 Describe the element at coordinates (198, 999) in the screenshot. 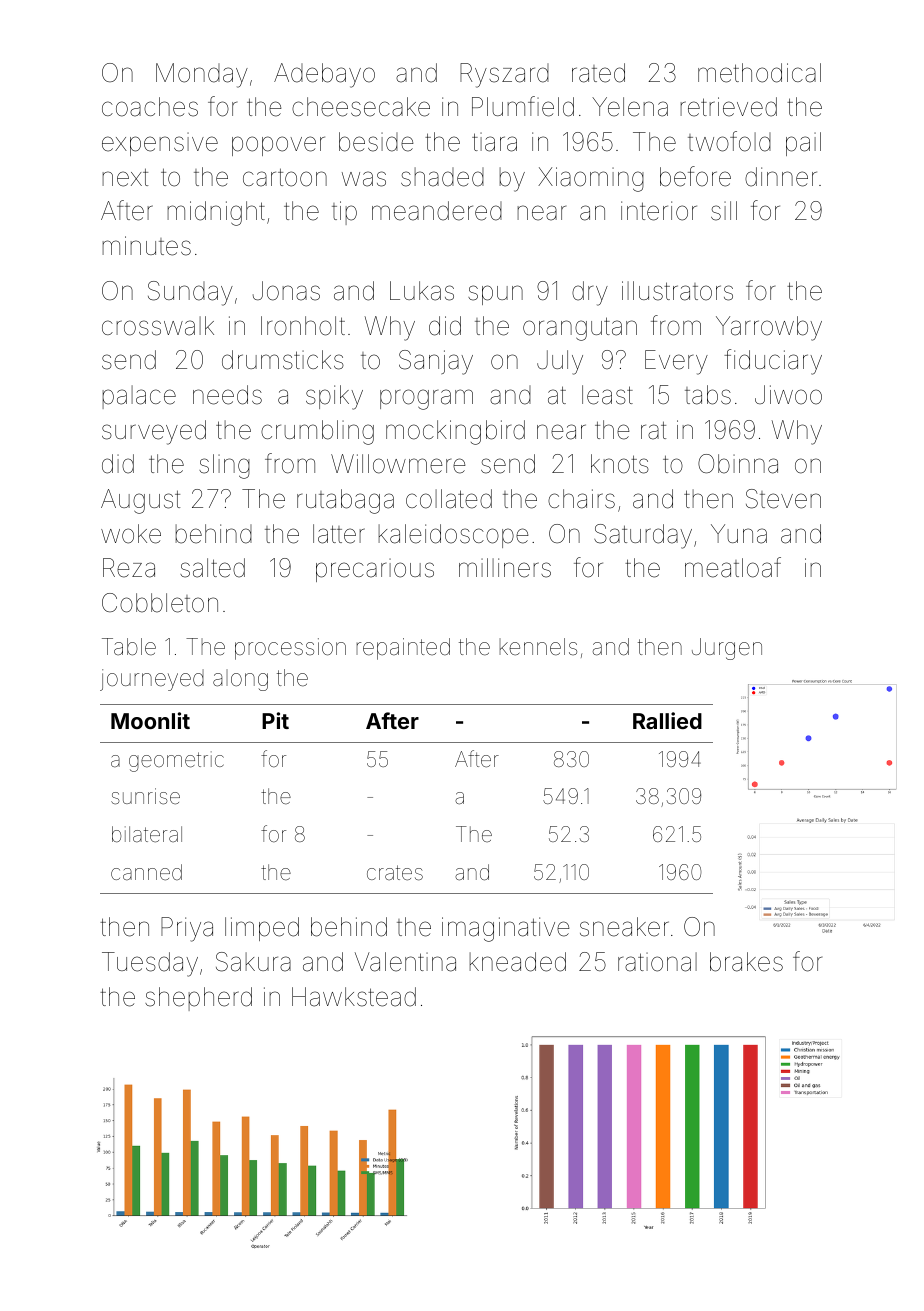

I see `shepherd` at that location.
